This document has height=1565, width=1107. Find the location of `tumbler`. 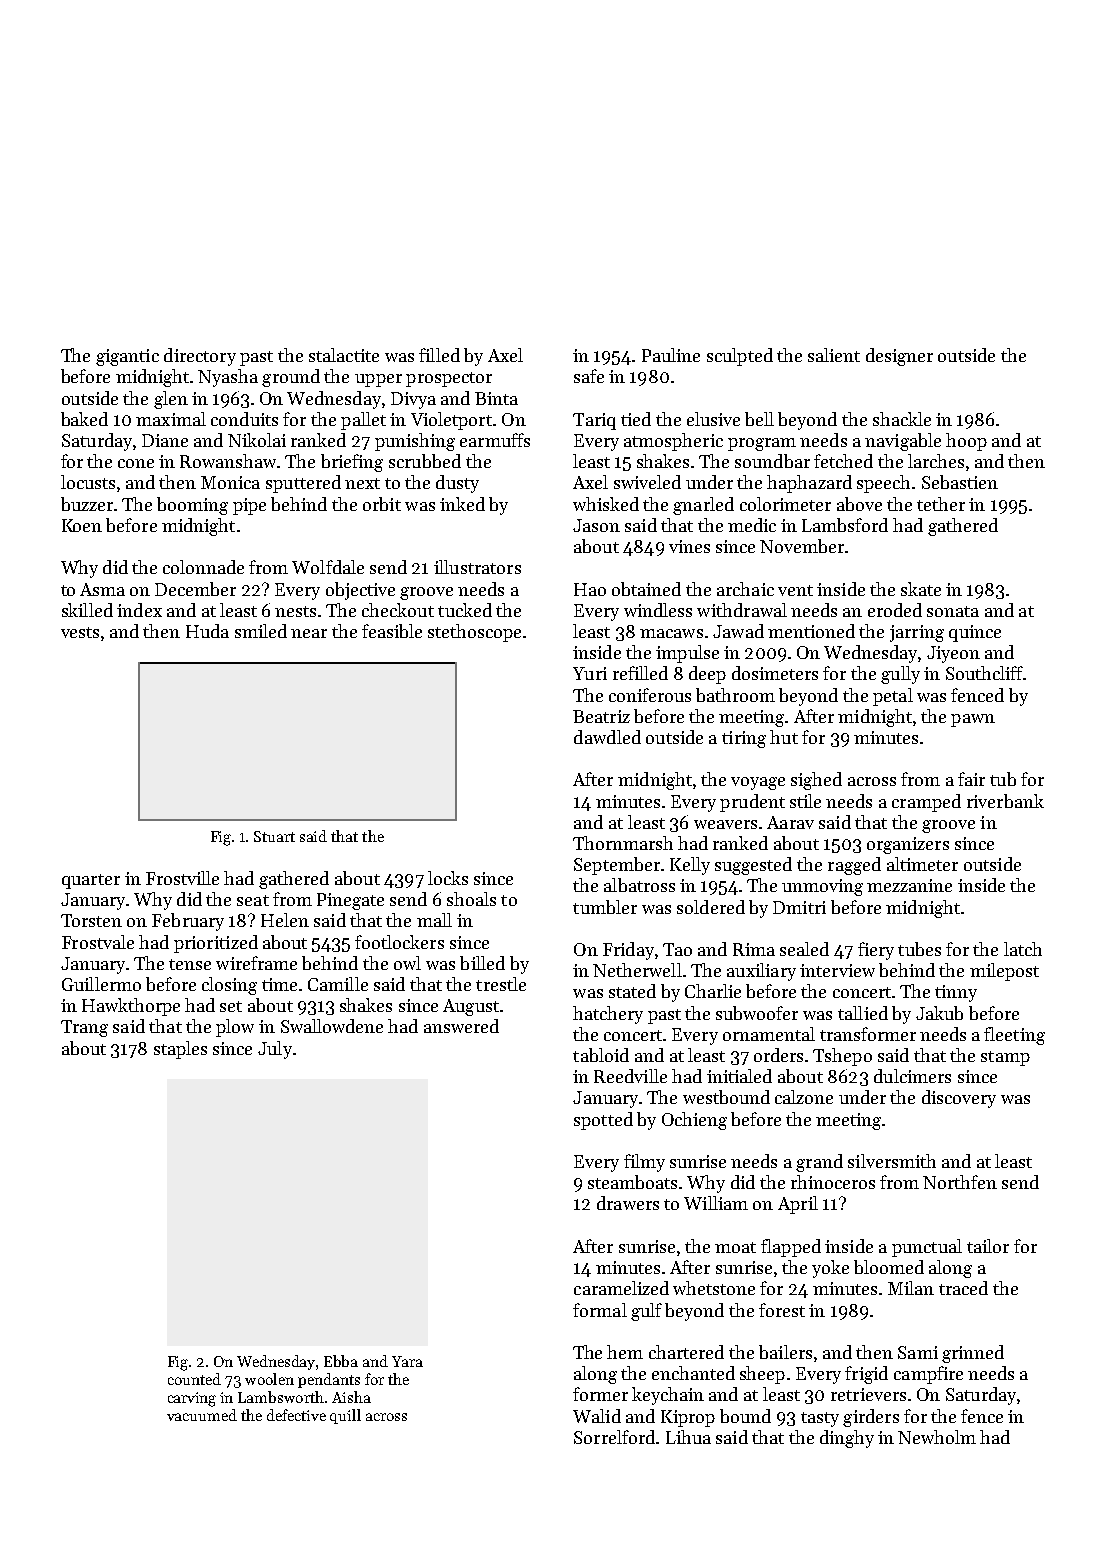

tumbler is located at coordinates (605, 907).
